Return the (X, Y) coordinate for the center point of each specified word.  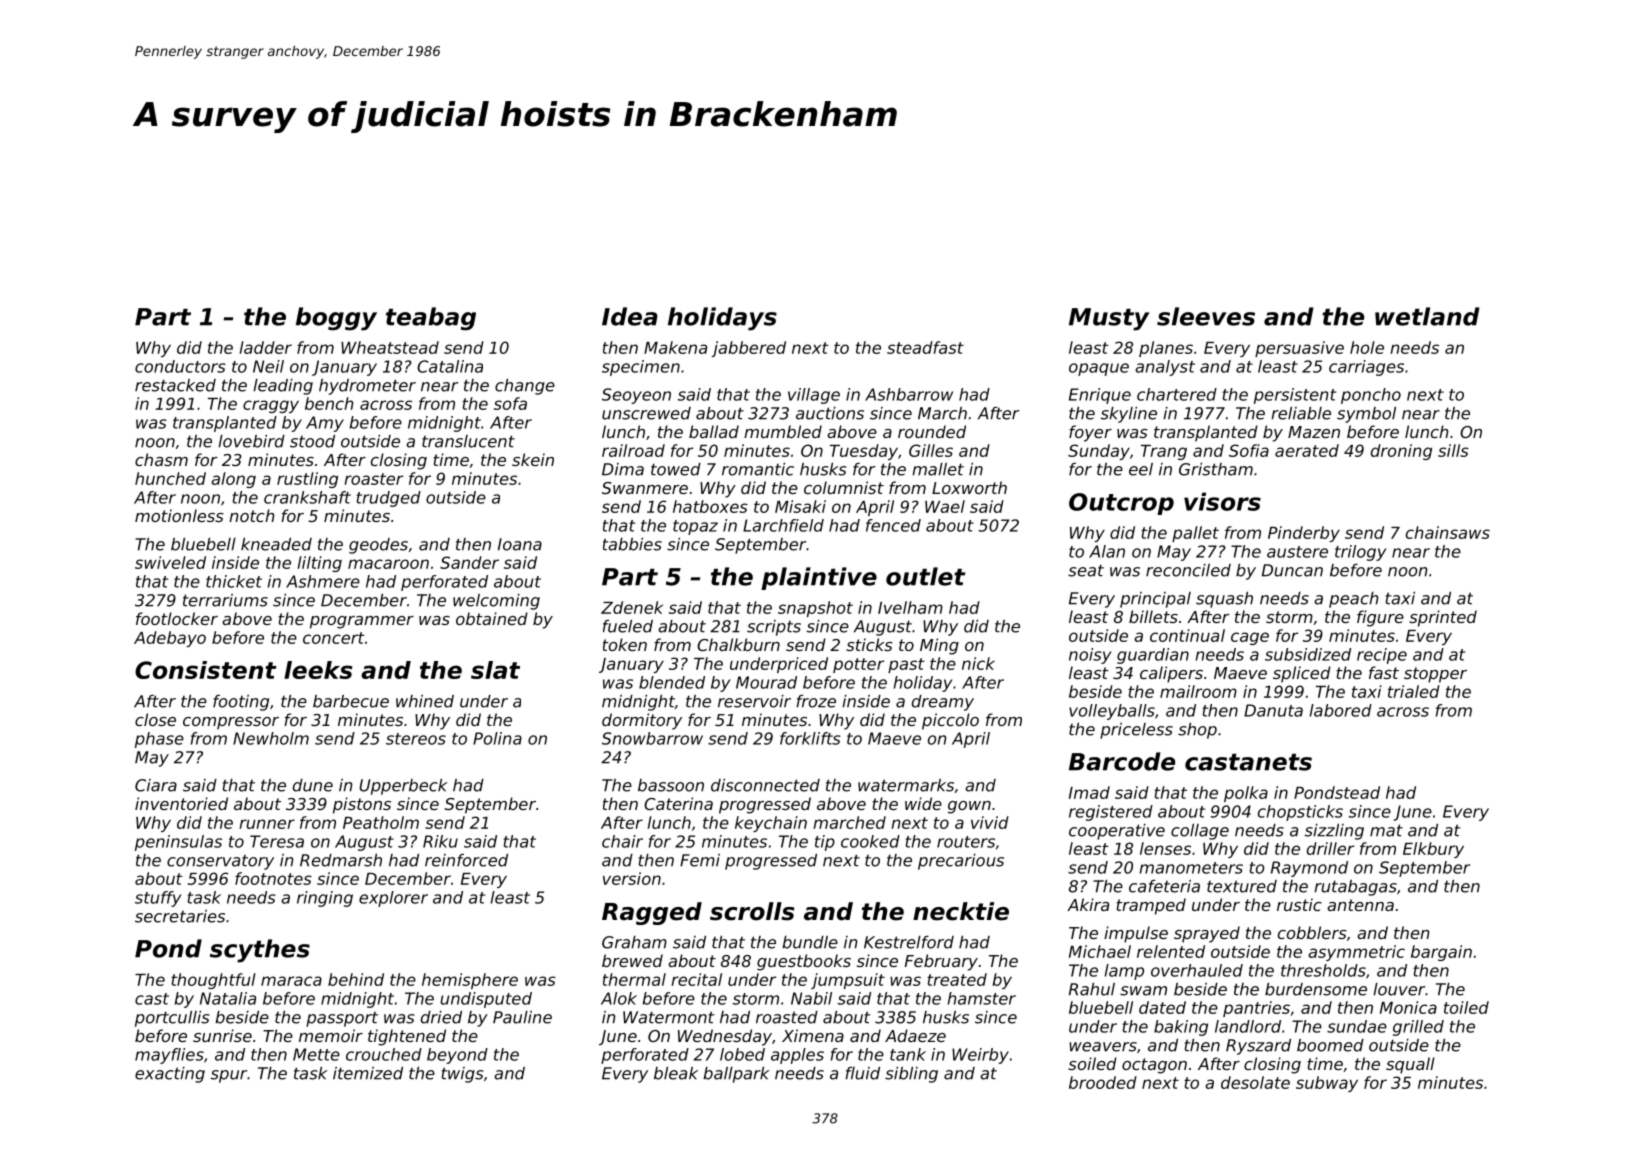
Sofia (1249, 450)
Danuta (1273, 710)
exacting (170, 1075)
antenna (1360, 905)
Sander (469, 562)
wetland (1427, 316)
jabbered (749, 349)
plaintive (819, 578)
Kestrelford (909, 942)
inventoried (181, 803)
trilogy (1360, 553)
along (233, 480)
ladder (265, 347)
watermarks (906, 785)
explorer (393, 899)
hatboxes (710, 506)
